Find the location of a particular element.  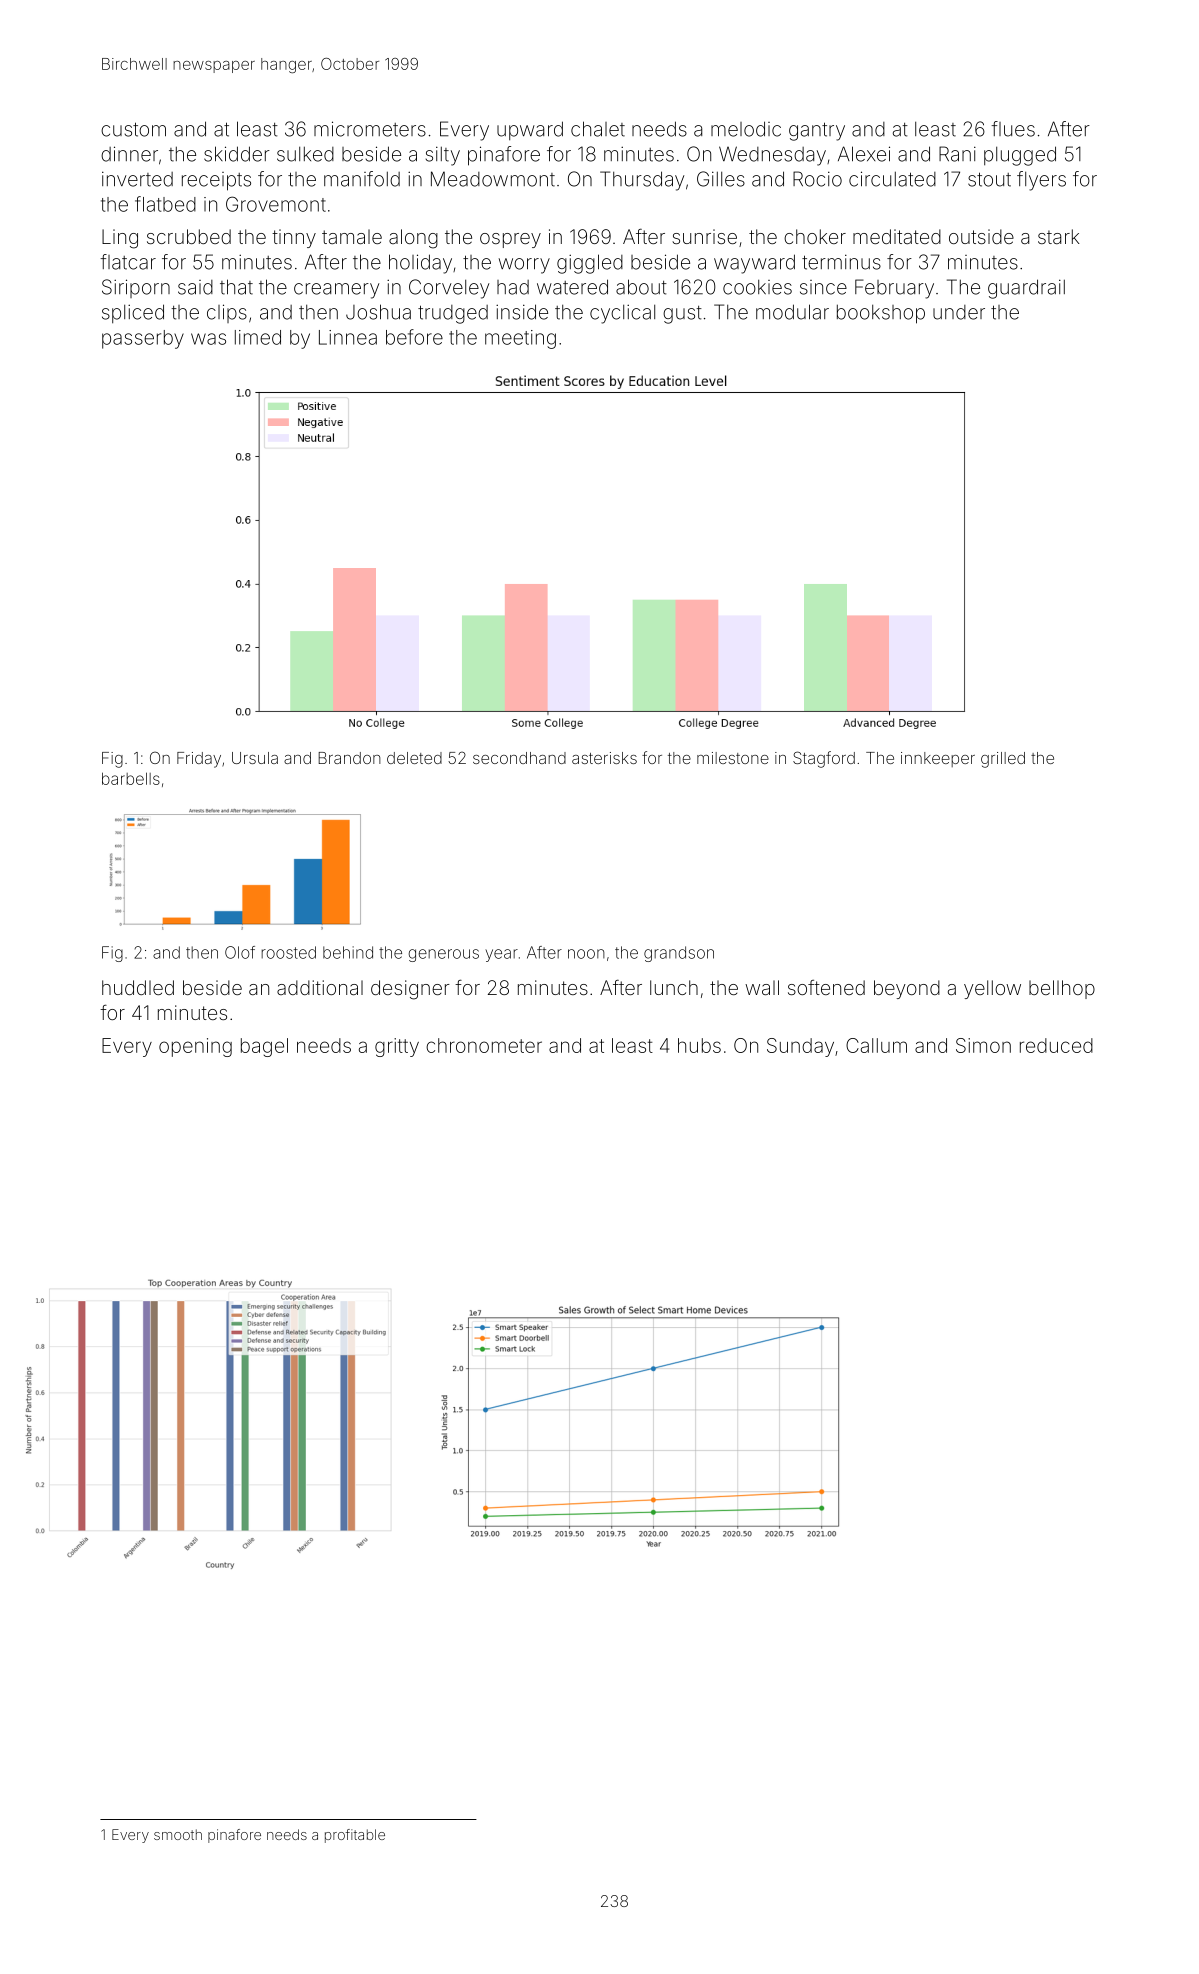

reduced is located at coordinates (1056, 1045).
